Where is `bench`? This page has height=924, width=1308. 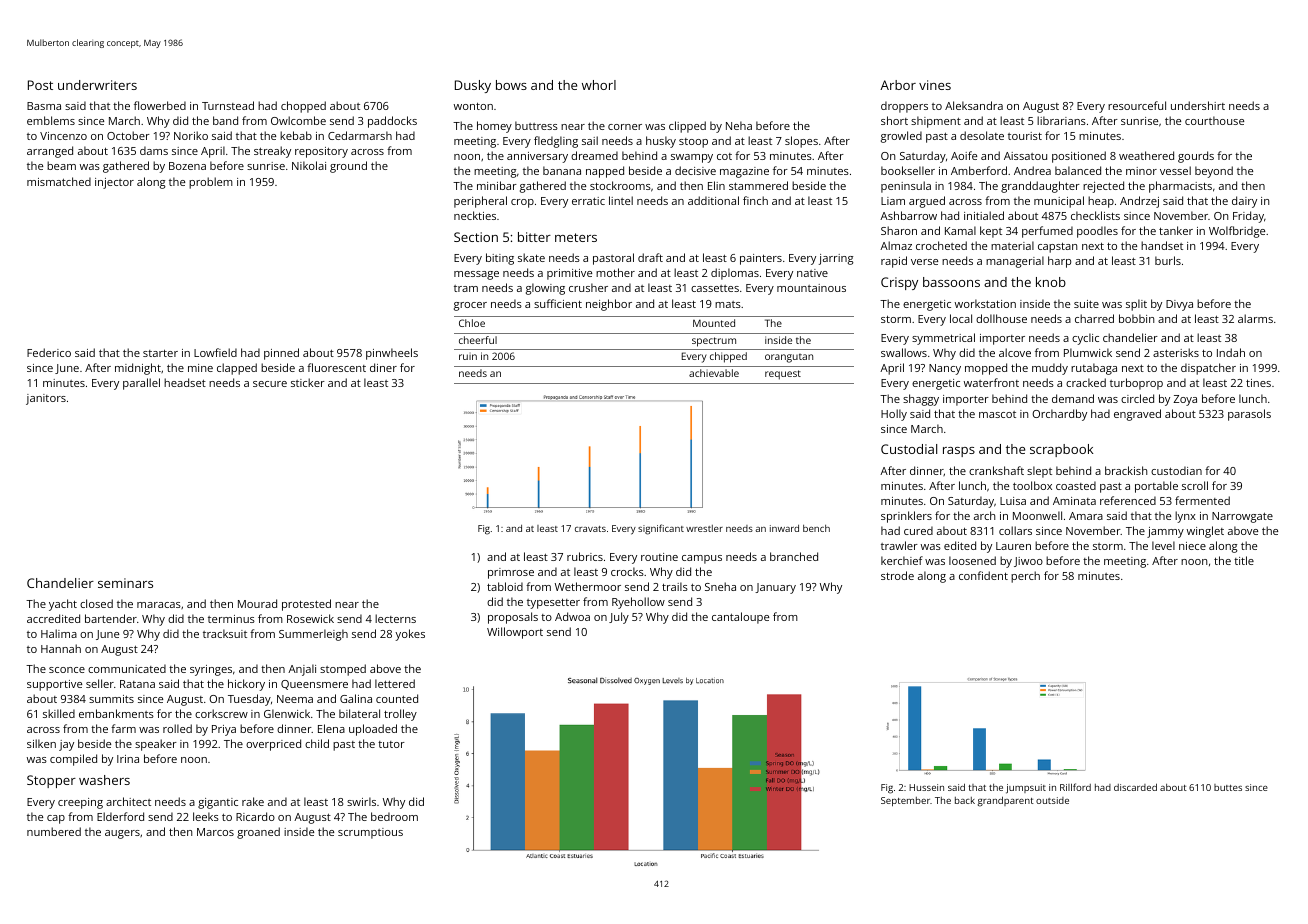 bench is located at coordinates (816, 528).
